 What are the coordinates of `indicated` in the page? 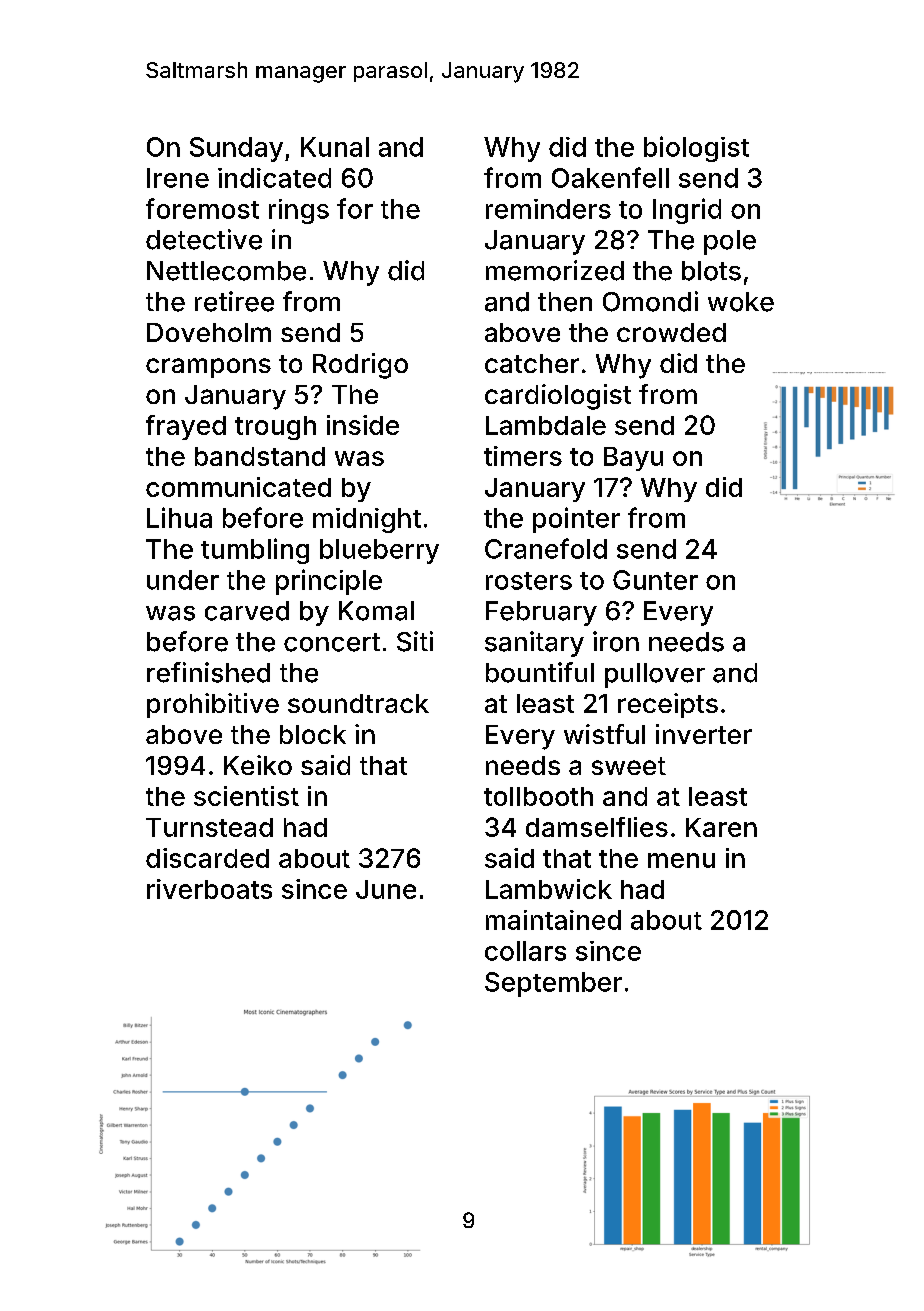 It's located at (274, 178).
